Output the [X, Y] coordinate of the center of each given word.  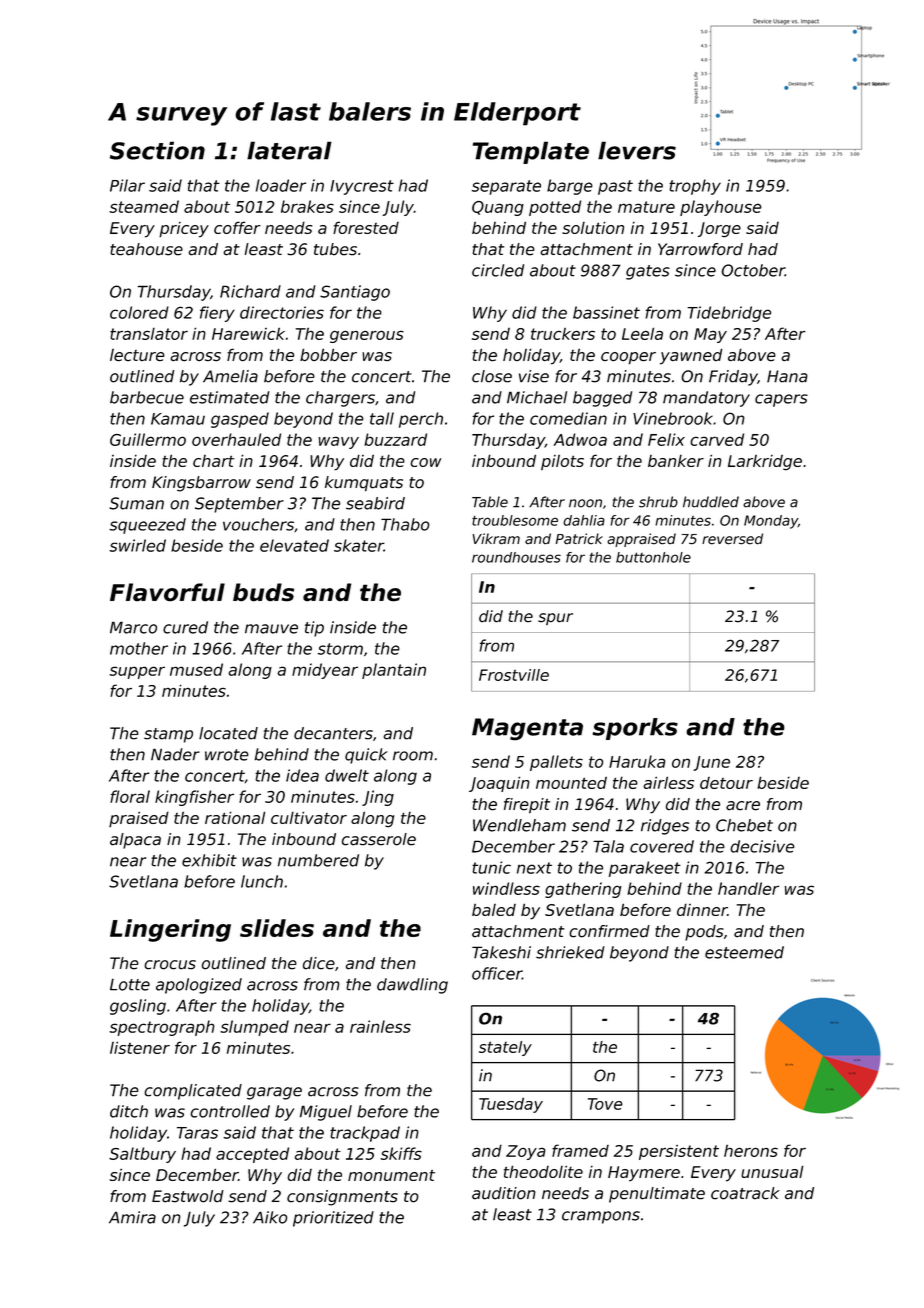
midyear [325, 671]
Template [531, 152]
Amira [132, 1217]
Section [157, 150]
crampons [601, 1217]
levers [637, 150]
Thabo [405, 524]
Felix [666, 439]
